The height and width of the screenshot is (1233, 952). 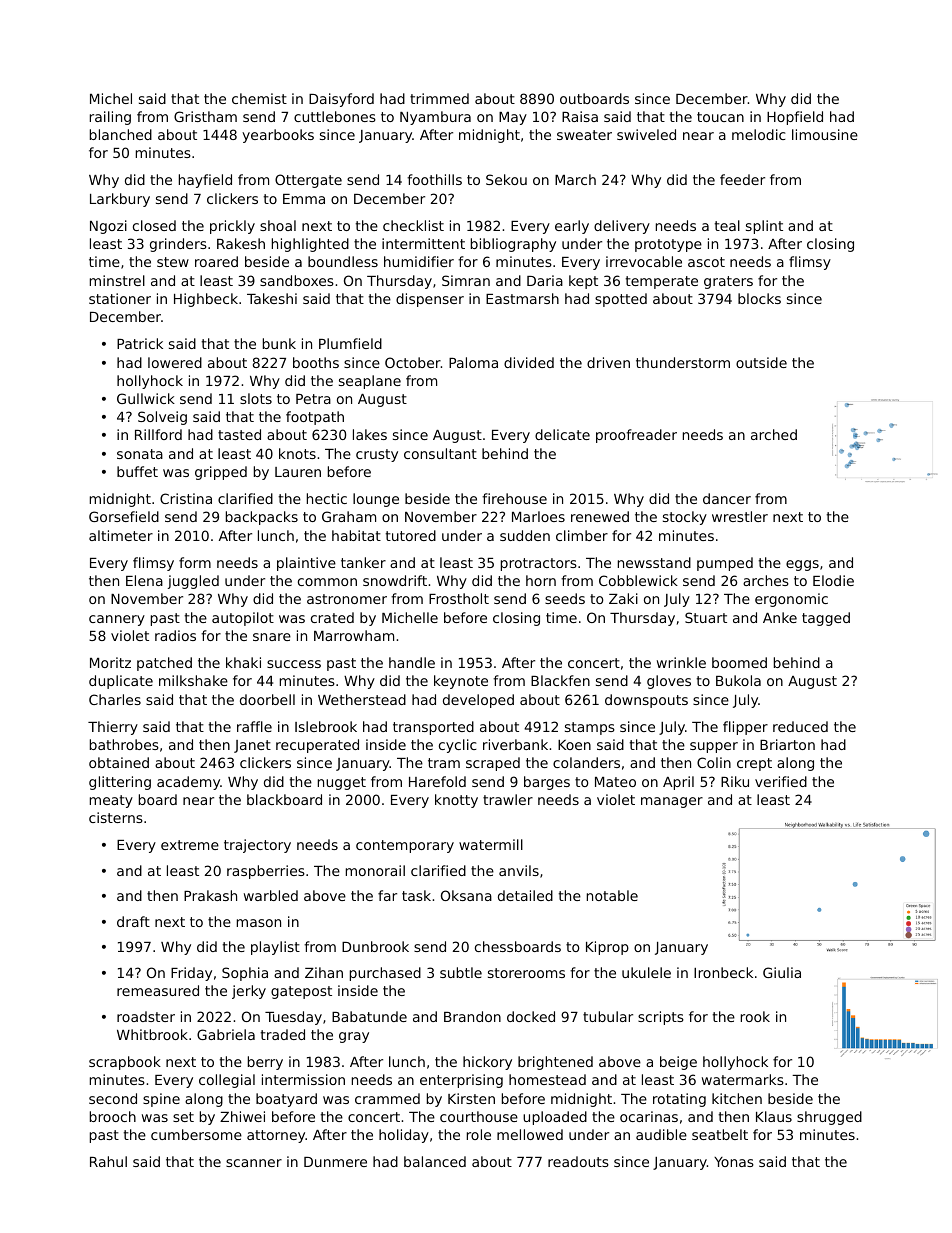 What do you see at coordinates (761, 362) in the screenshot?
I see `outside` at bounding box center [761, 362].
